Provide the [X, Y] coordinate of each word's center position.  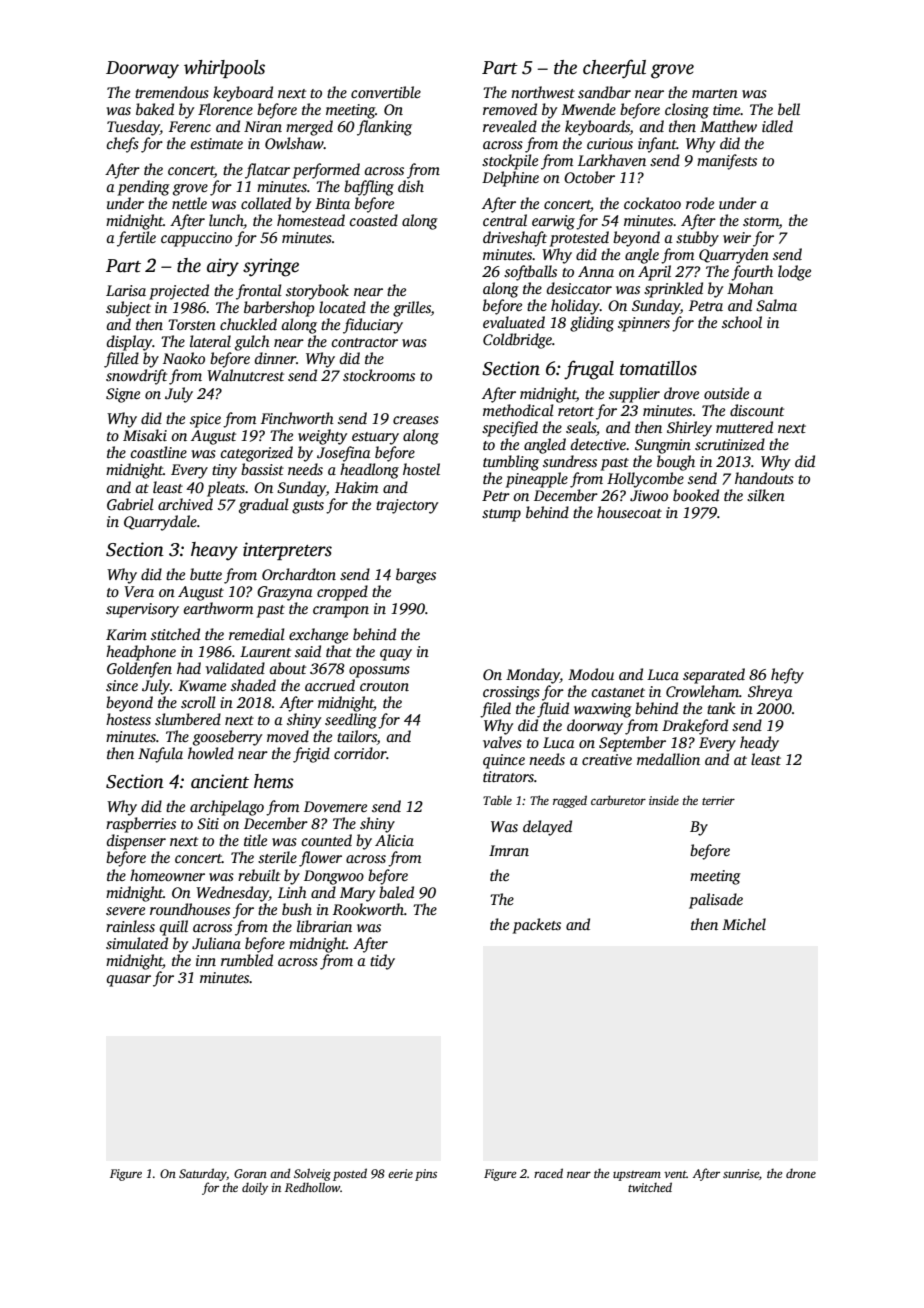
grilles [412, 309]
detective [598, 444]
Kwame [202, 685]
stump [501, 515]
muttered [744, 427]
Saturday [203, 1174]
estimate [217, 143]
